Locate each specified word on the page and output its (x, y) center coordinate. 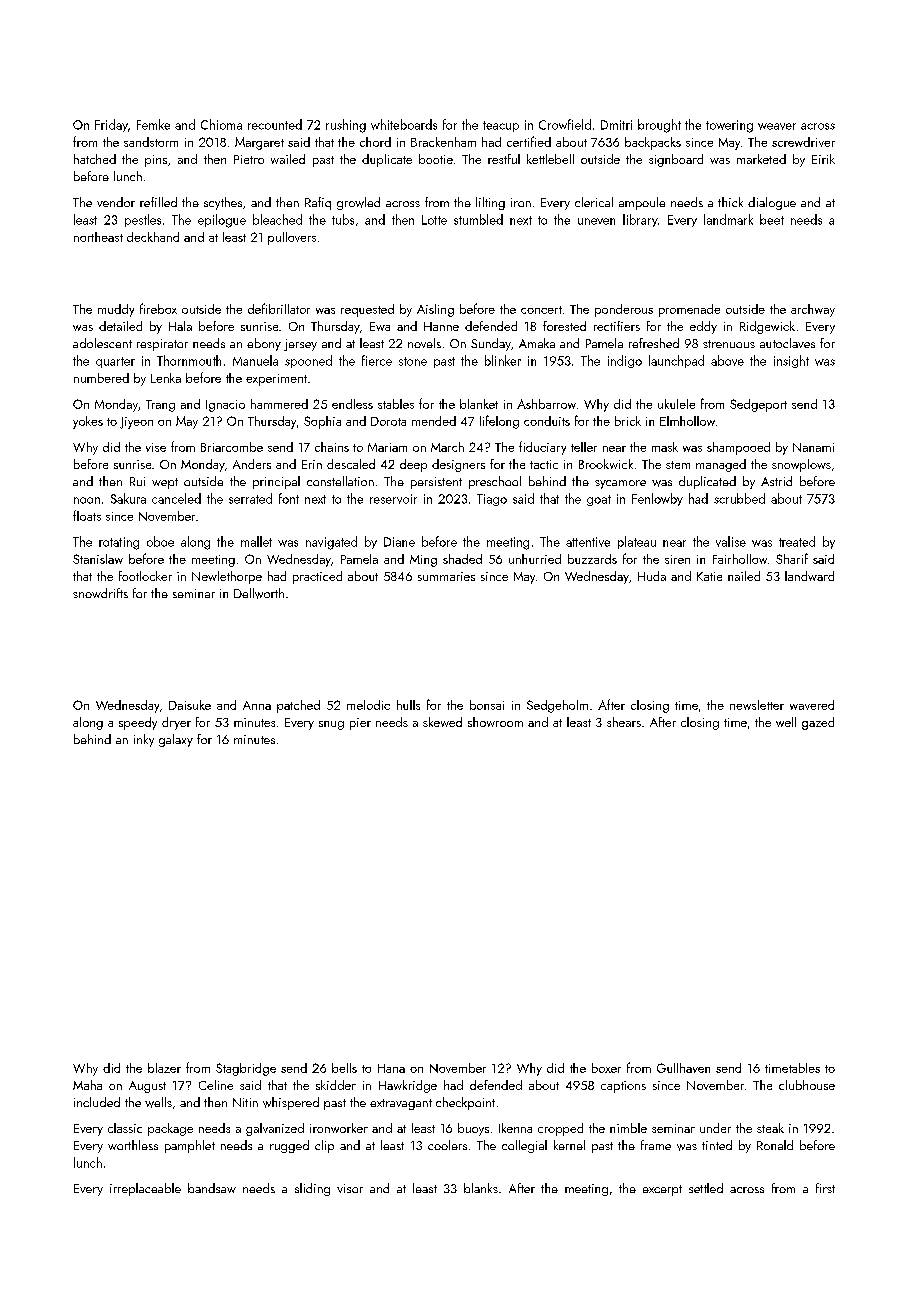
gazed (818, 723)
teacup (501, 126)
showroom (495, 722)
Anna (257, 705)
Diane (399, 542)
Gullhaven (683, 1068)
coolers (447, 1145)
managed (721, 465)
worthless (133, 1145)
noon (87, 500)
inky (144, 740)
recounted (275, 124)
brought (659, 126)
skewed (442, 722)
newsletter (757, 705)
